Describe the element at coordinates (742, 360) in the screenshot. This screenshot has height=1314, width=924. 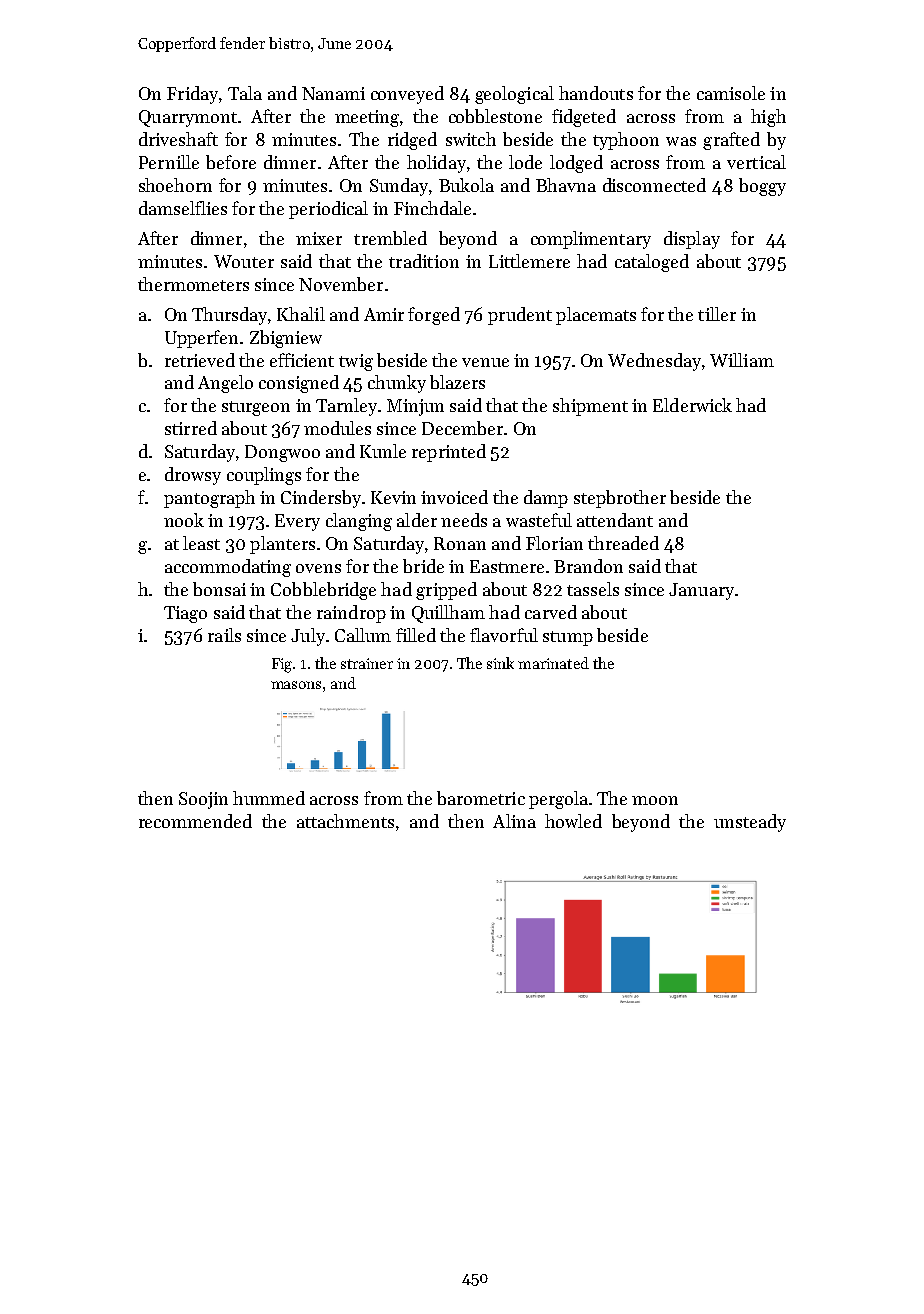
I see `William` at that location.
